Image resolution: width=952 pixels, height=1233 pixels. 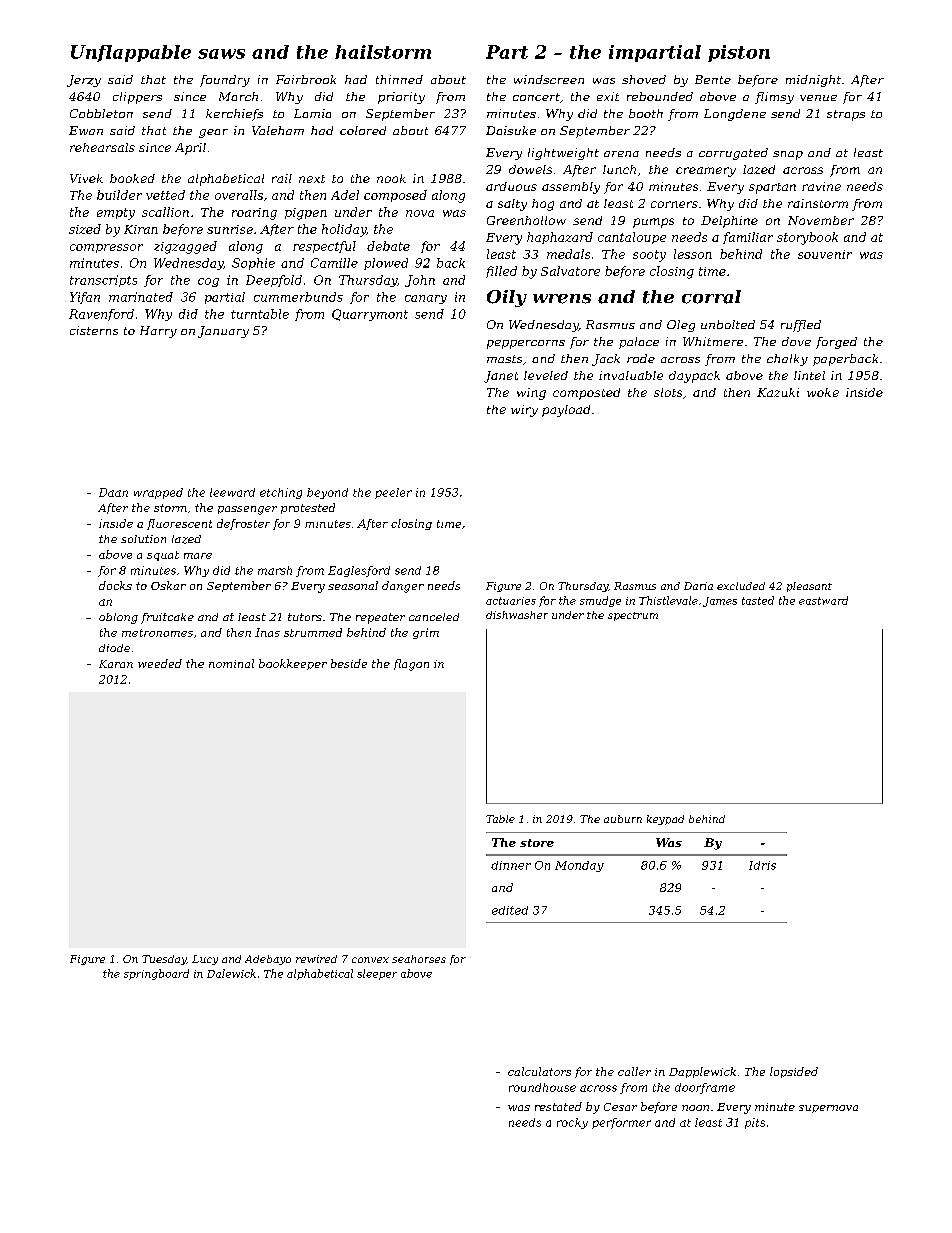 I want to click on dinner, so click(x=511, y=865).
